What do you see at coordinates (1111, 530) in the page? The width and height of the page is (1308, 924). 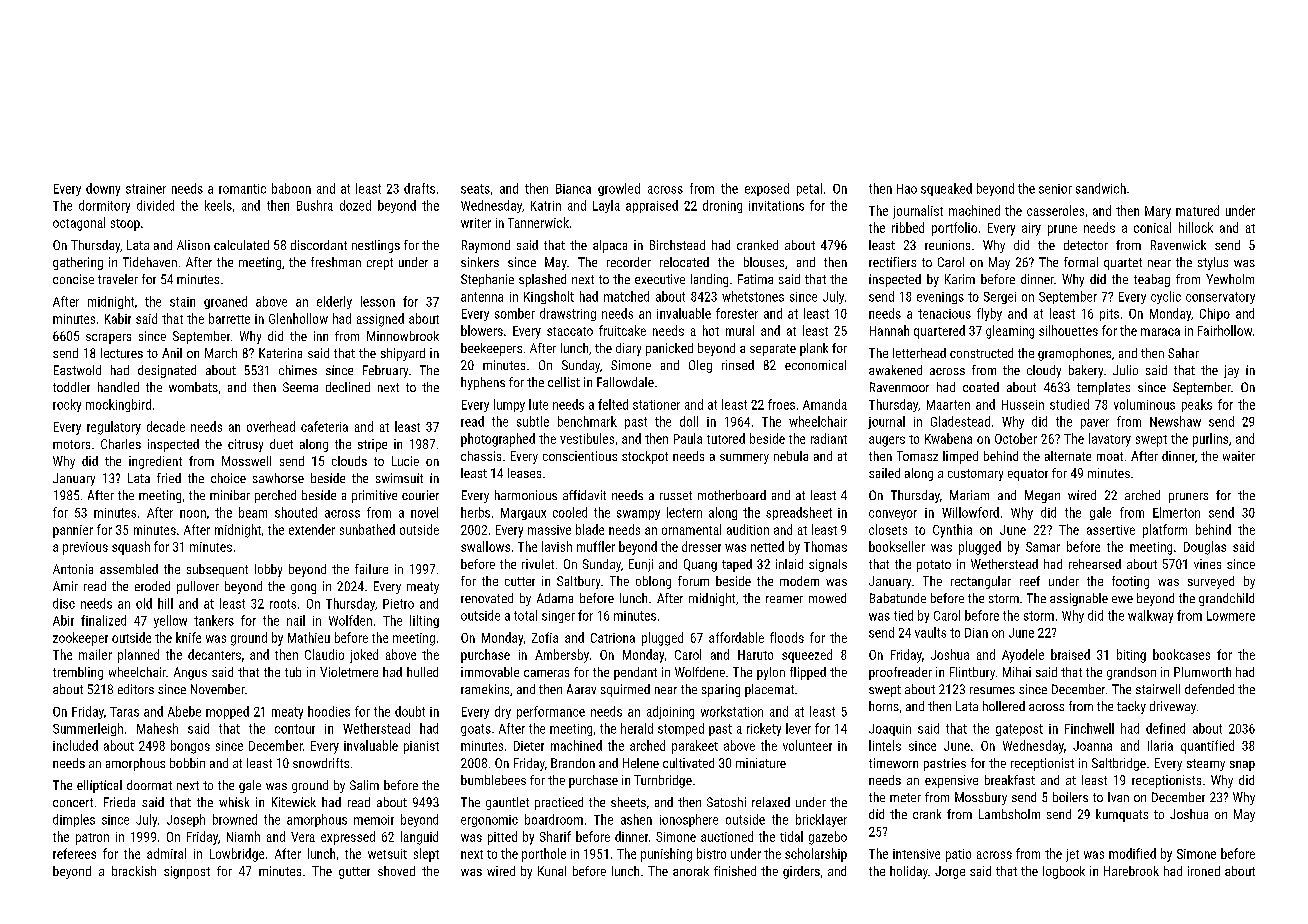 I see `assertive` at bounding box center [1111, 530].
